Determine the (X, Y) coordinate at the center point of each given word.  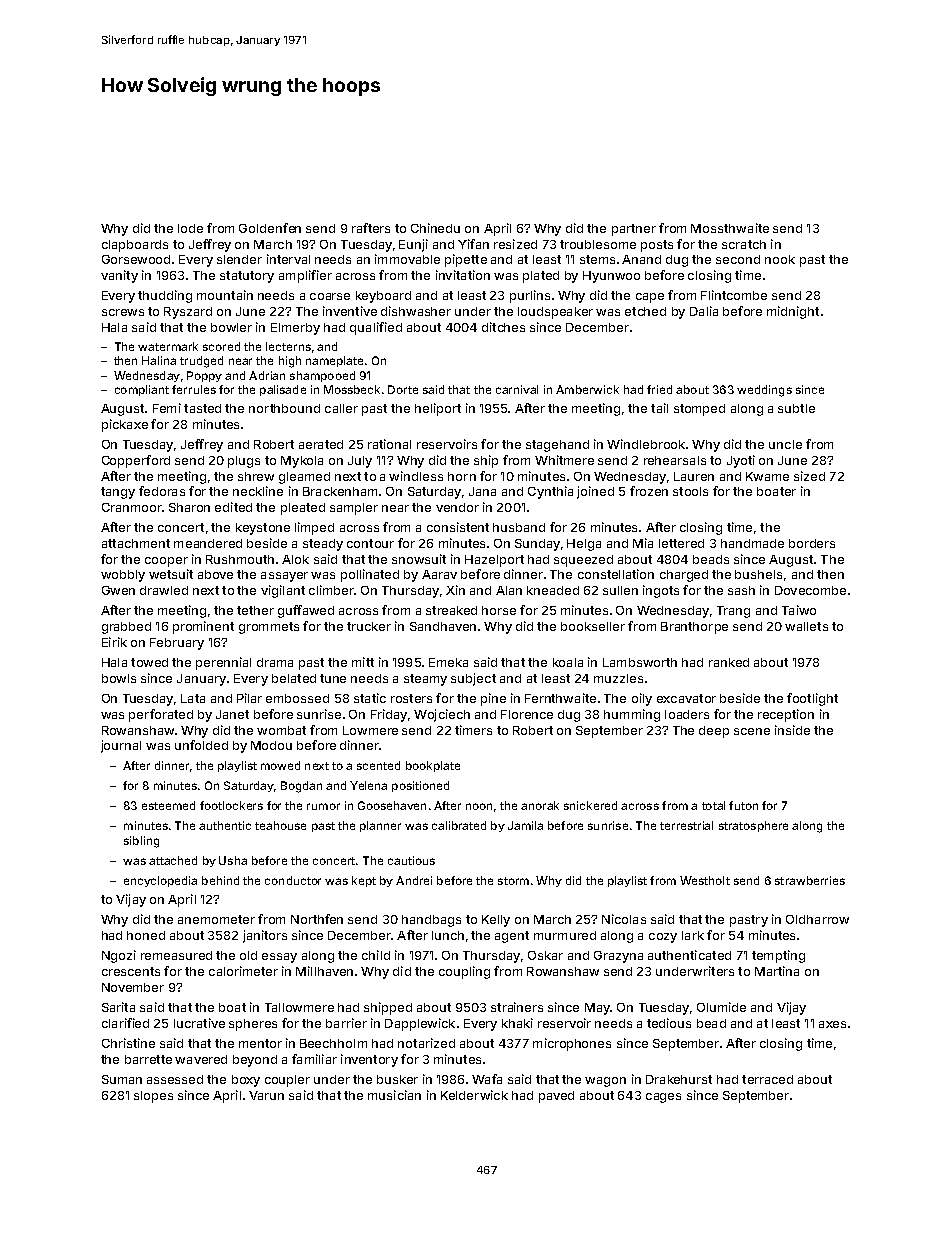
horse (499, 610)
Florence (527, 714)
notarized (426, 1043)
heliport (438, 409)
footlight (812, 699)
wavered (201, 1059)
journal (121, 746)
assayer (284, 577)
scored (221, 346)
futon (743, 805)
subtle (796, 408)
